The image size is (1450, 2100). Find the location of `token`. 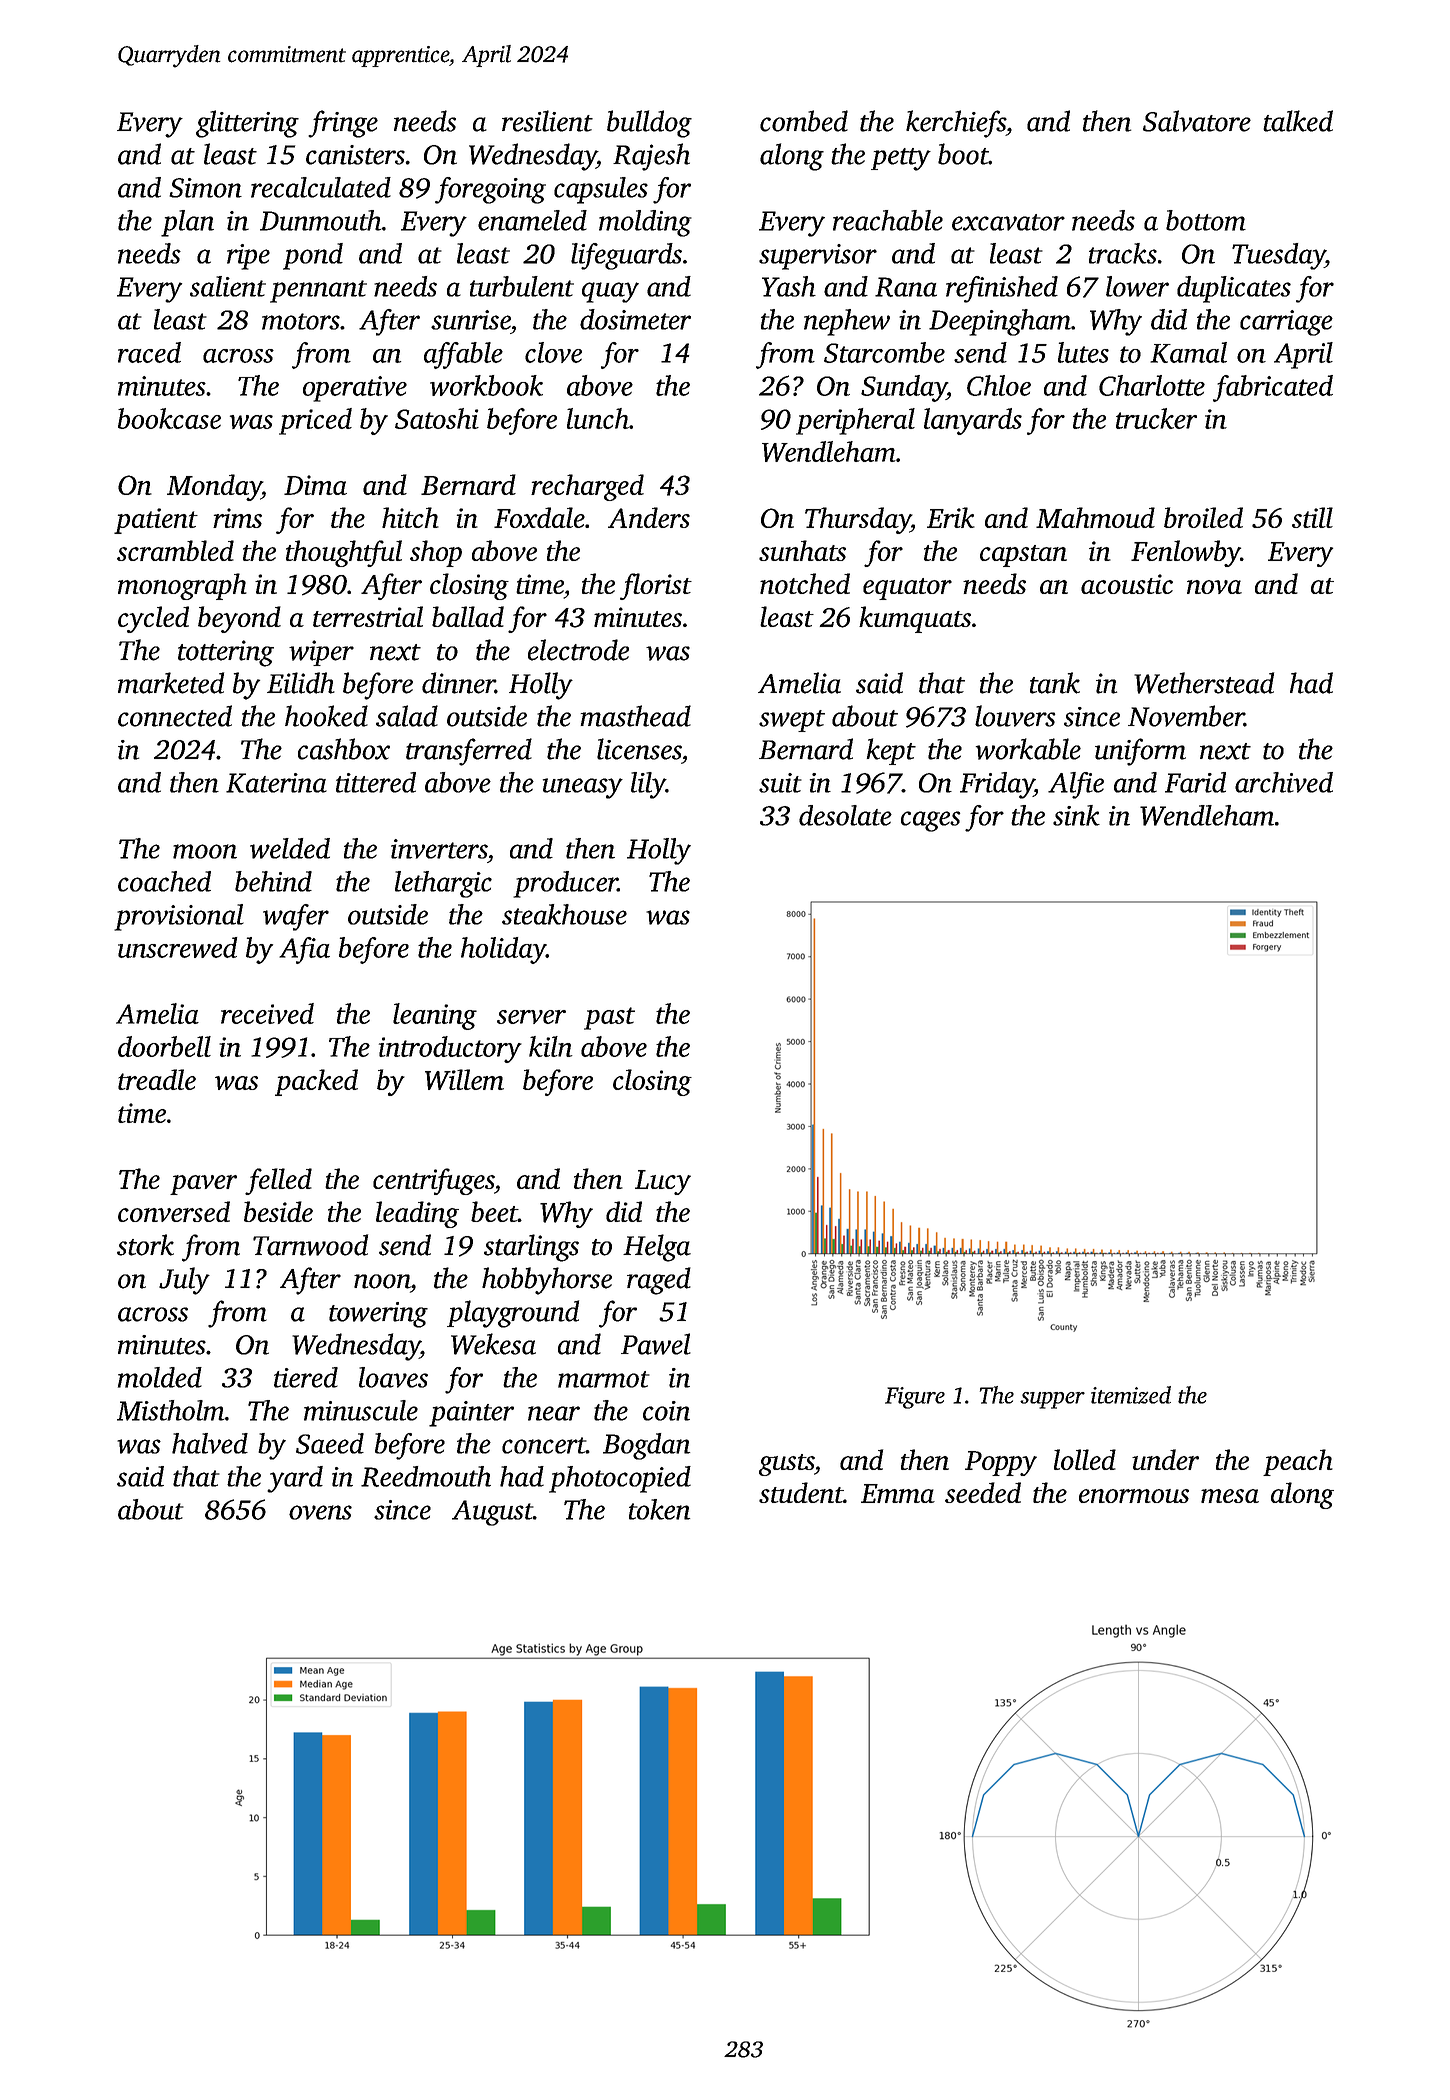

token is located at coordinates (659, 1509).
